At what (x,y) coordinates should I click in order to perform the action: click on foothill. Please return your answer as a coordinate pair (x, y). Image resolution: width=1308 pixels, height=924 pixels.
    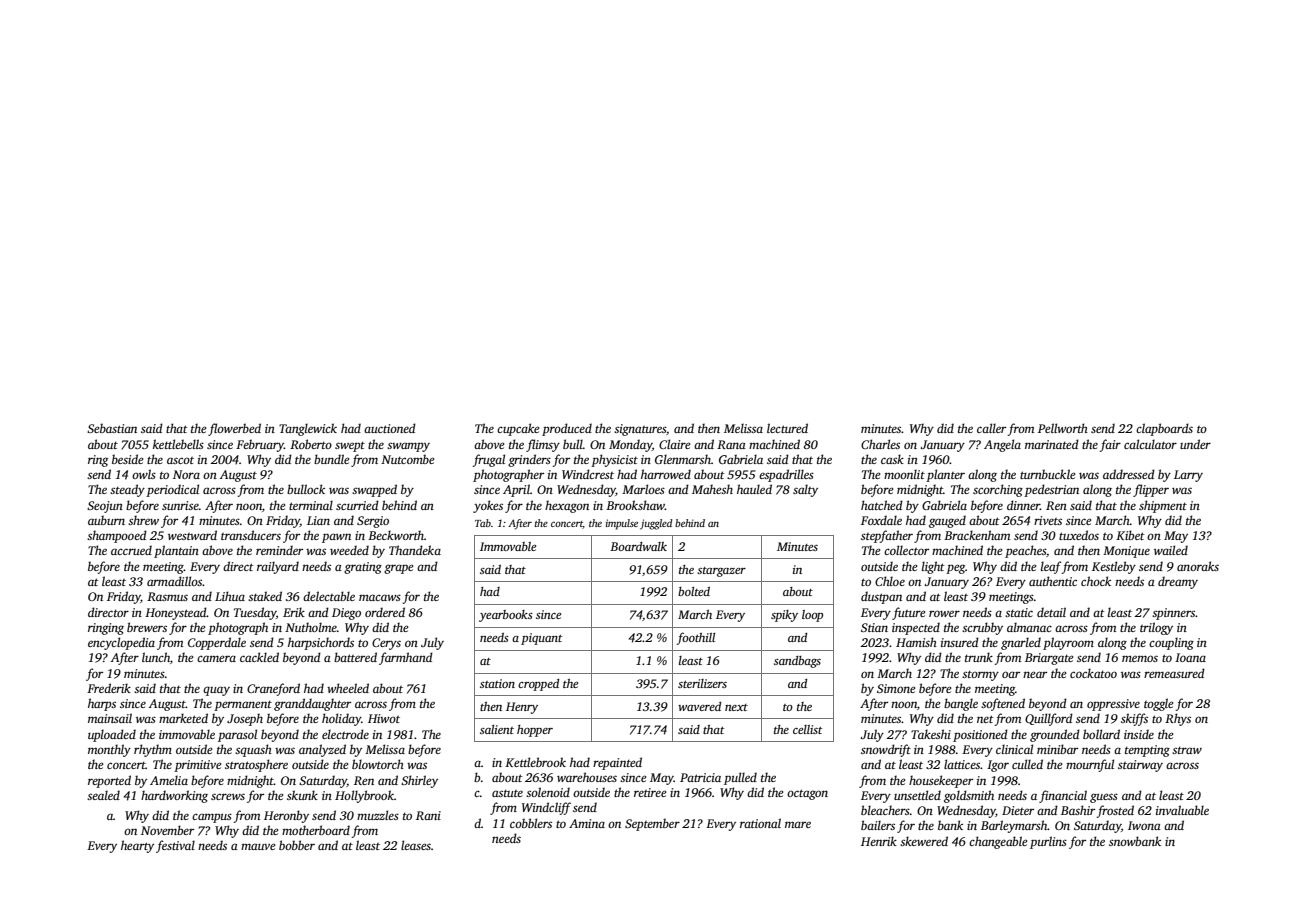
    Looking at the image, I should click on (696, 638).
